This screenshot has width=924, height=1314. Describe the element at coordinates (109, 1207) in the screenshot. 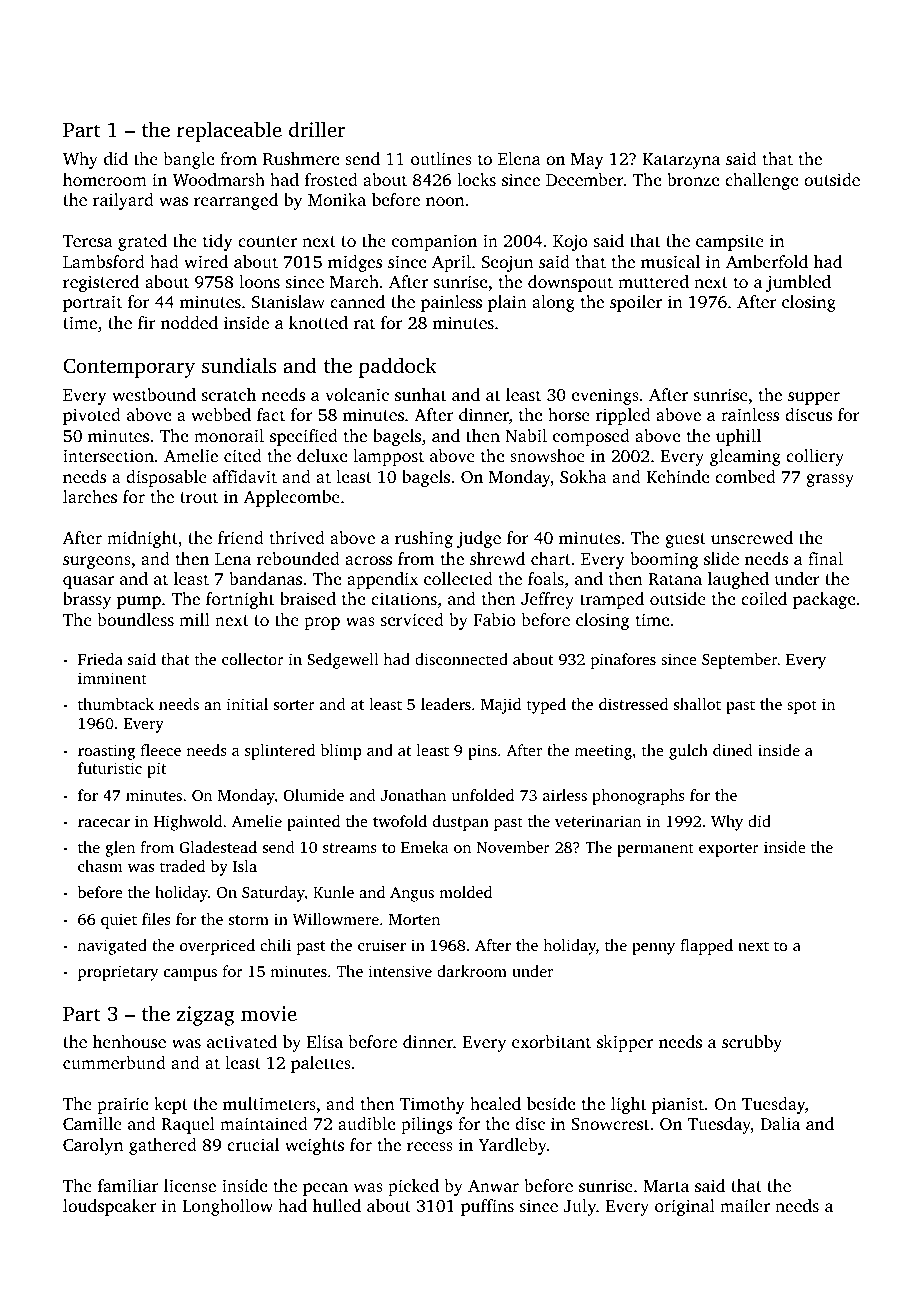

I see `loudspeaker` at that location.
